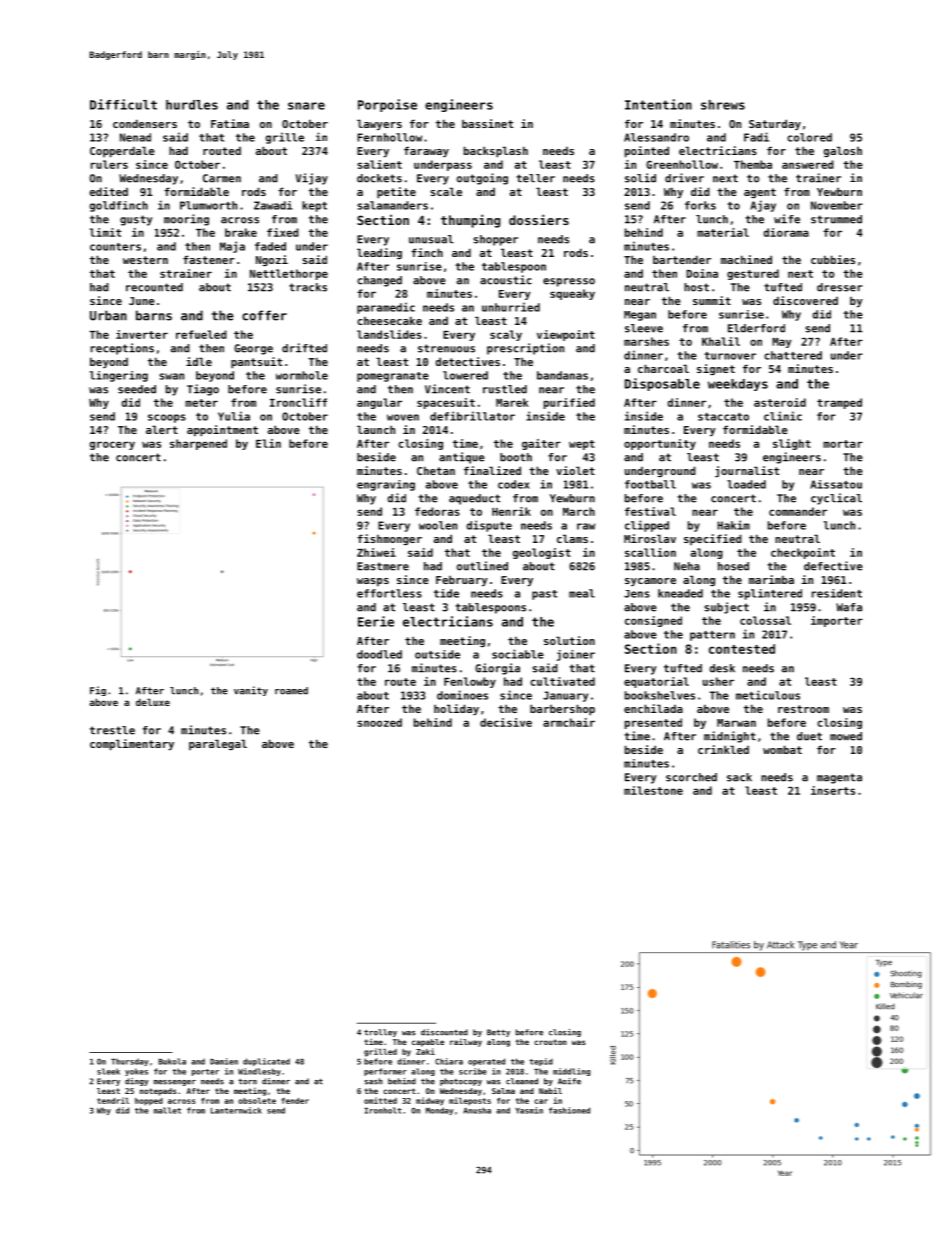 This page has width=952, height=1233. Describe the element at coordinates (836, 484) in the page. I see `Aissatou` at that location.
